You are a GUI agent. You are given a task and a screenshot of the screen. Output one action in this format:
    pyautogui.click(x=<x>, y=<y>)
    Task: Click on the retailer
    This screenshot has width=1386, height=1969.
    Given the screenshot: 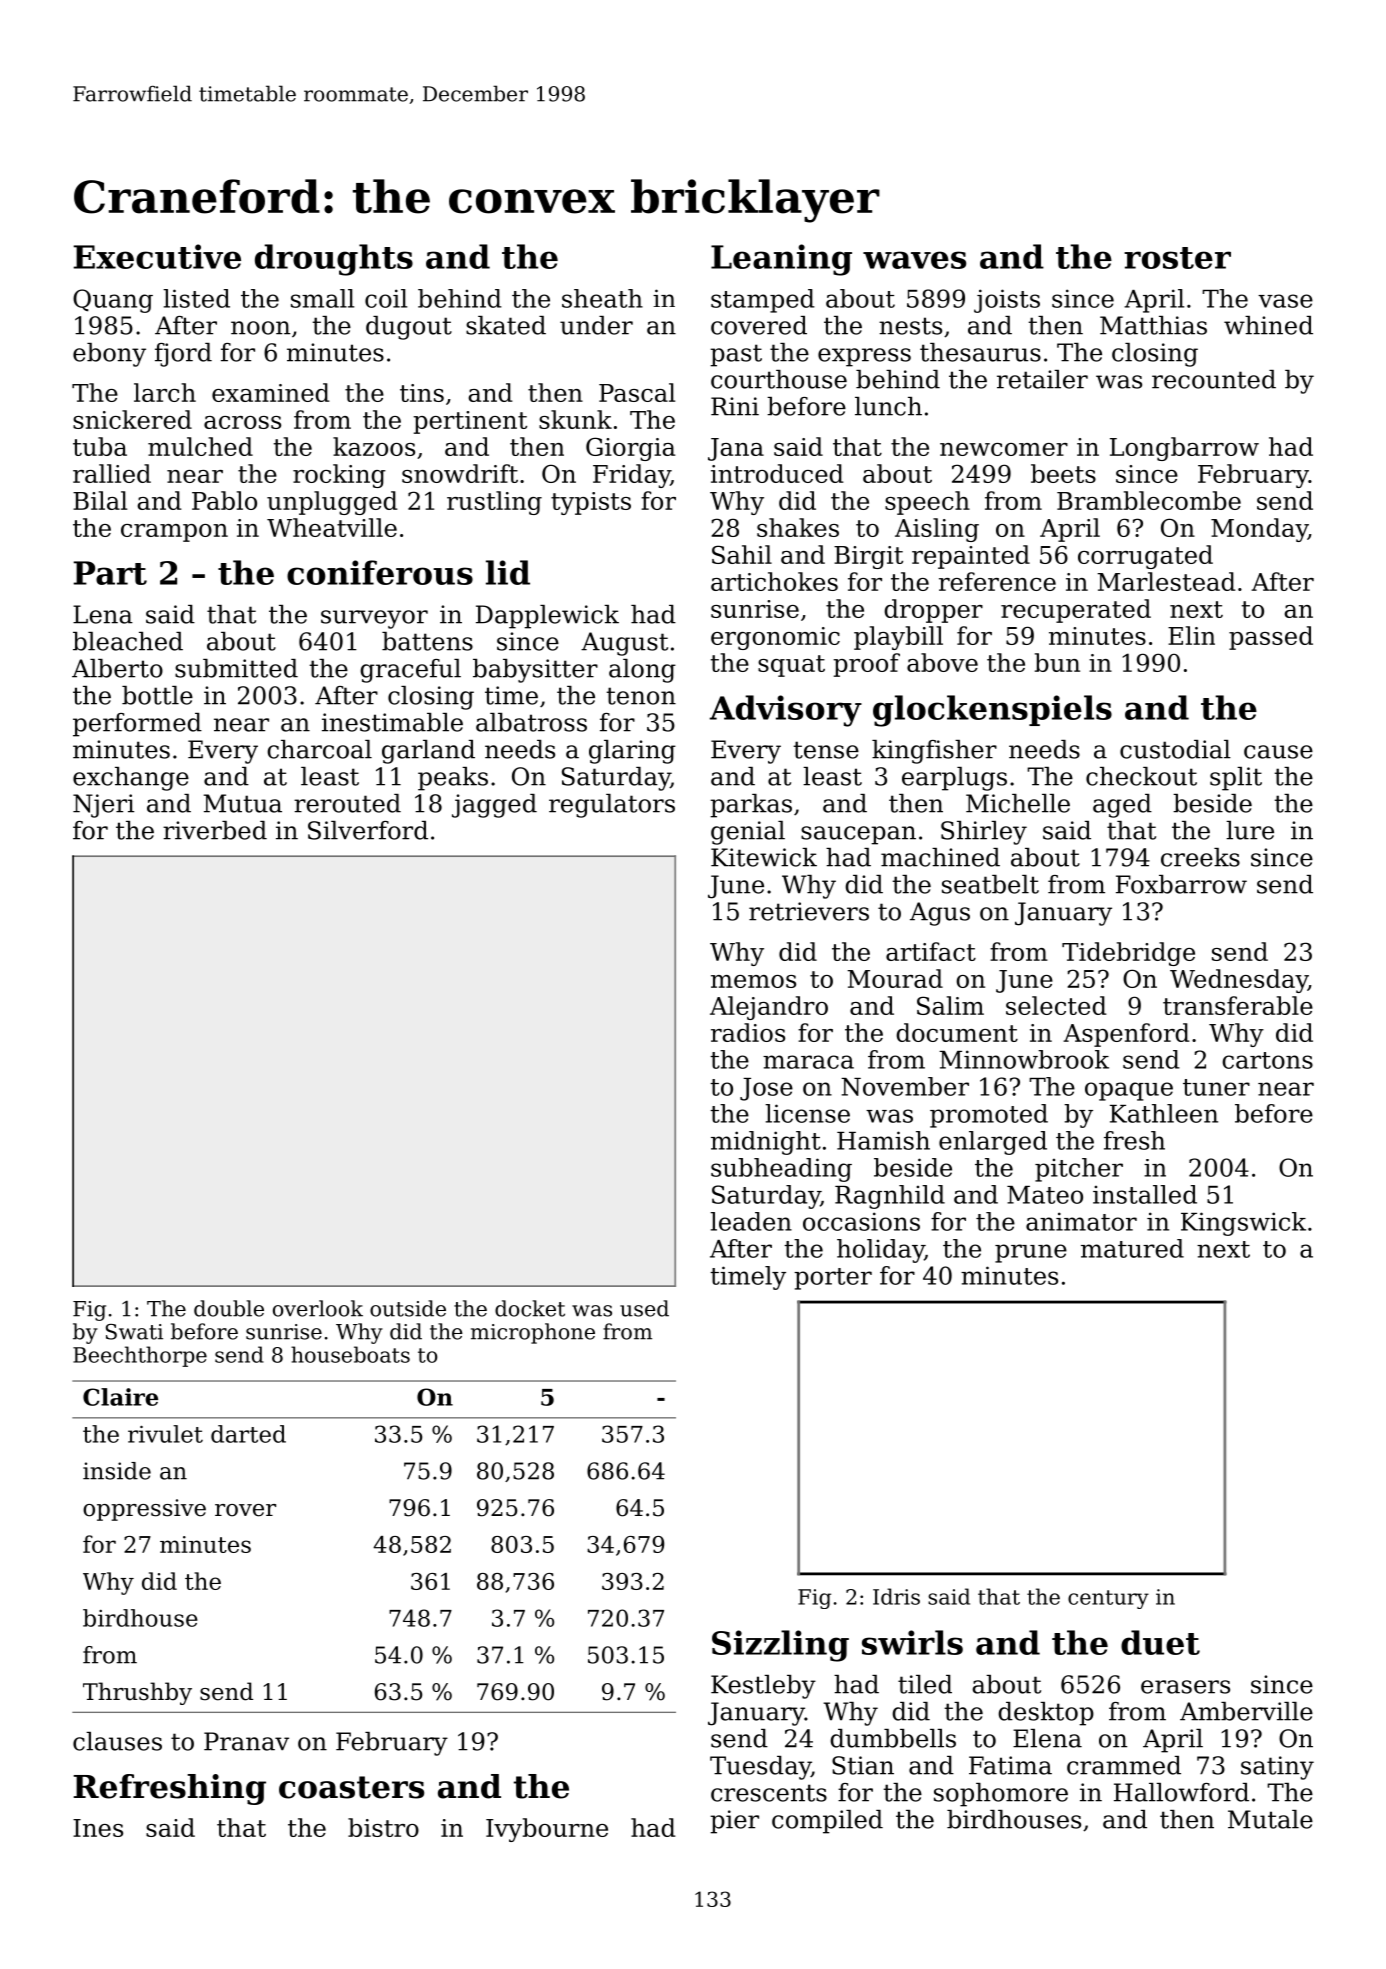 What is the action you would take?
    pyautogui.click(x=1042, y=379)
